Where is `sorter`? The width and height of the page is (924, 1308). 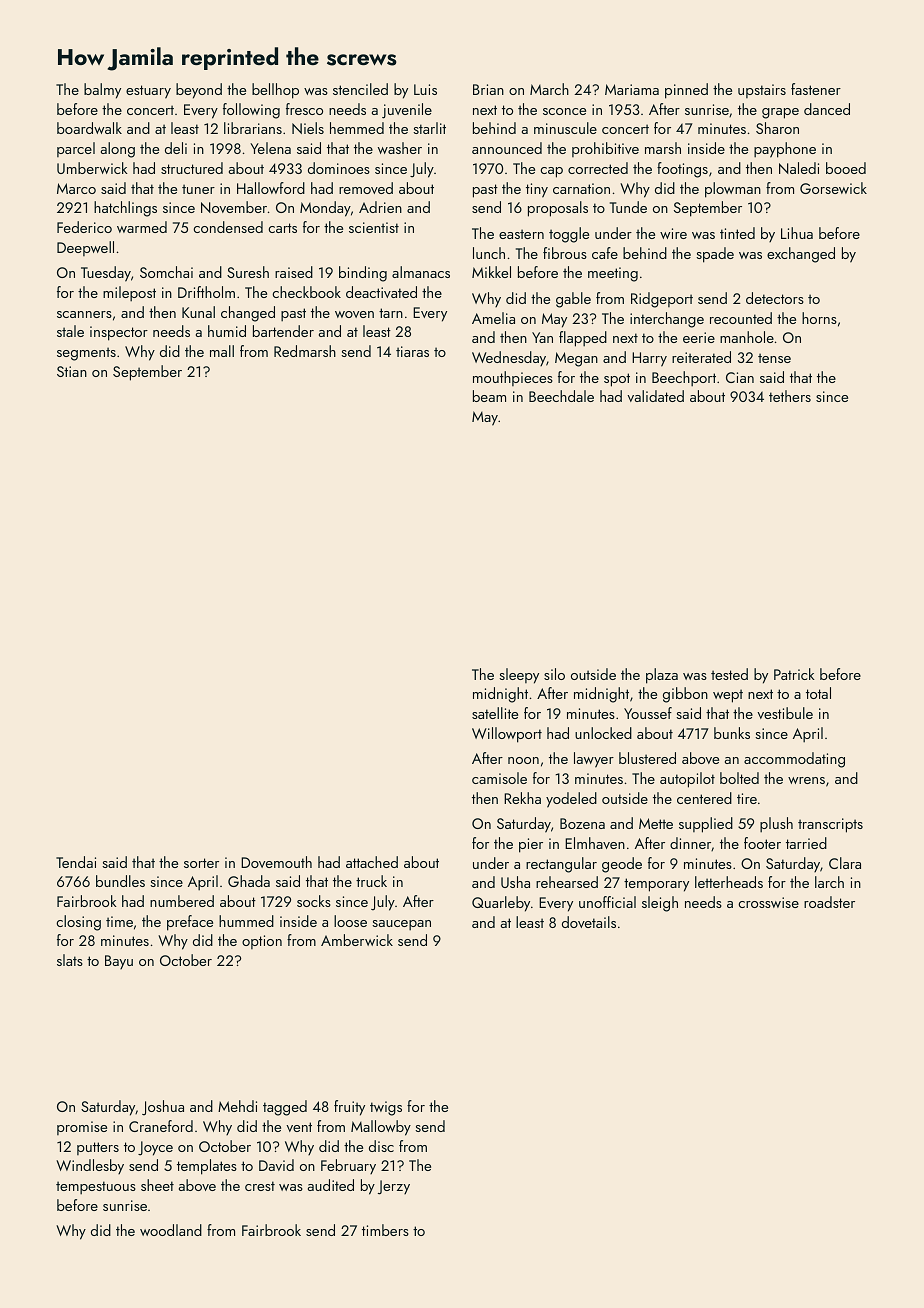
sorter is located at coordinates (201, 863).
